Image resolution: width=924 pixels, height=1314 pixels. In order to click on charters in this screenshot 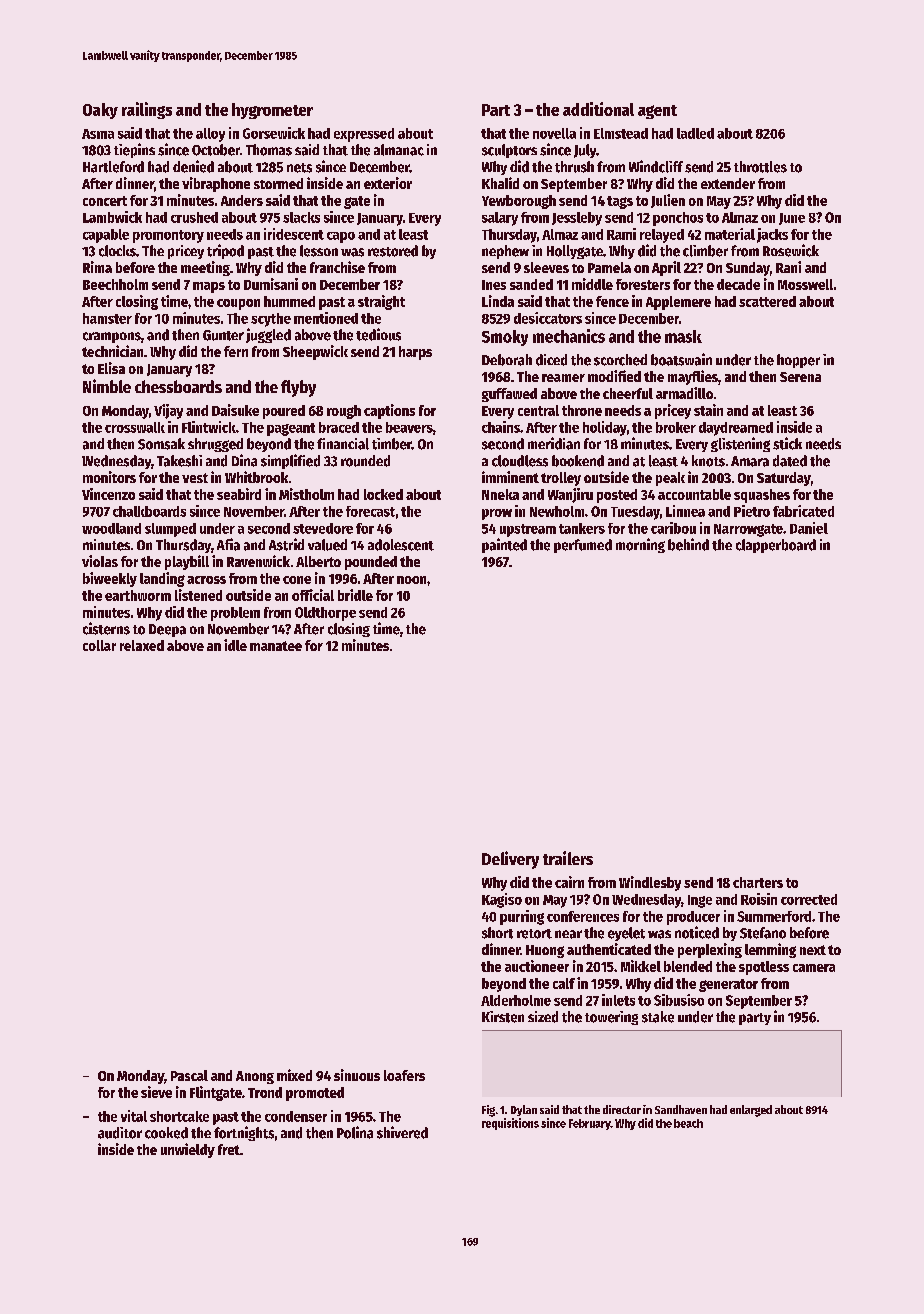, I will do `click(758, 882)`.
